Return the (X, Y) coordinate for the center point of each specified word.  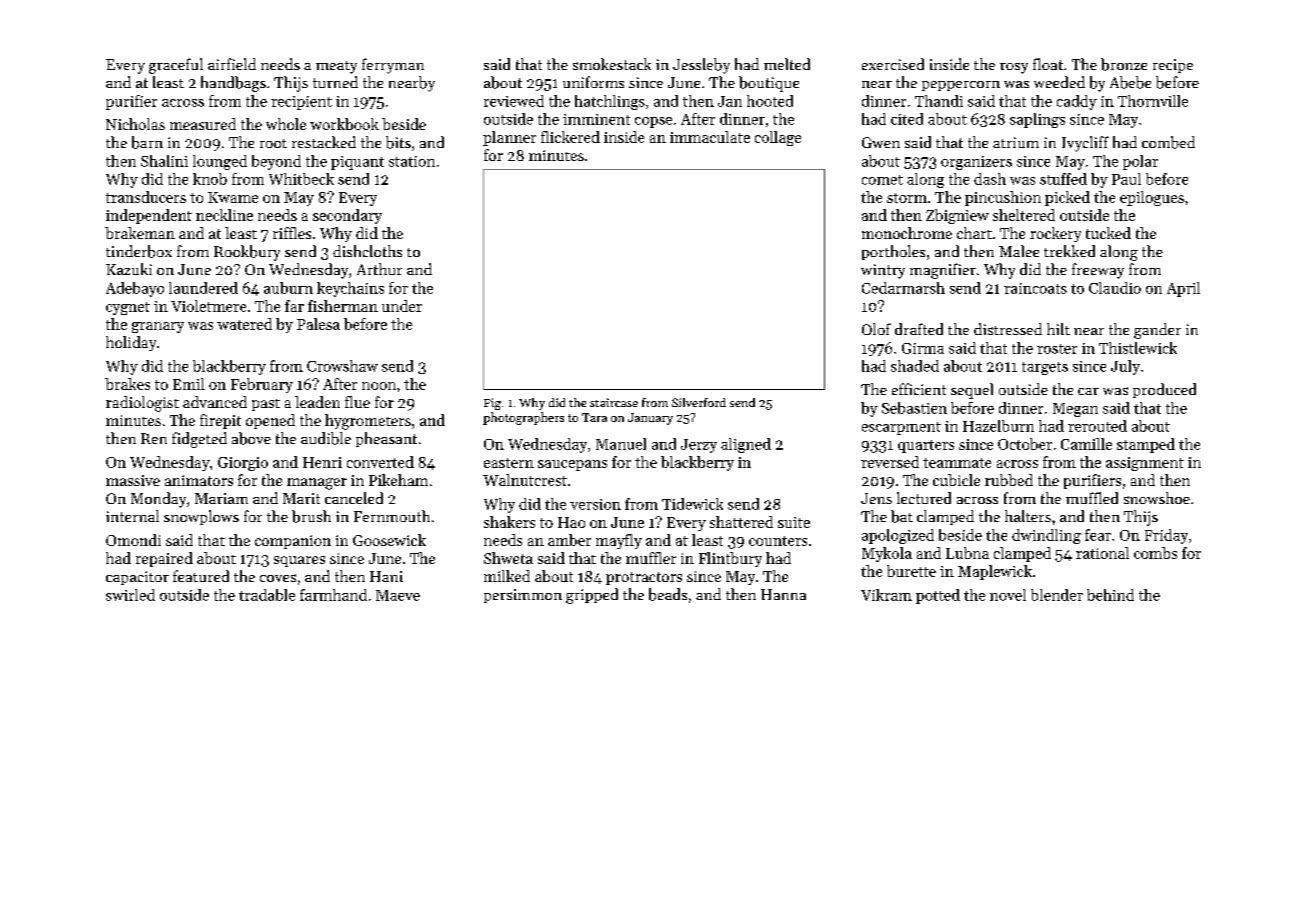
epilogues (1152, 198)
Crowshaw (342, 366)
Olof (876, 329)
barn (147, 142)
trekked (1069, 251)
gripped (592, 596)
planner (509, 138)
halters (1028, 516)
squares (299, 561)
